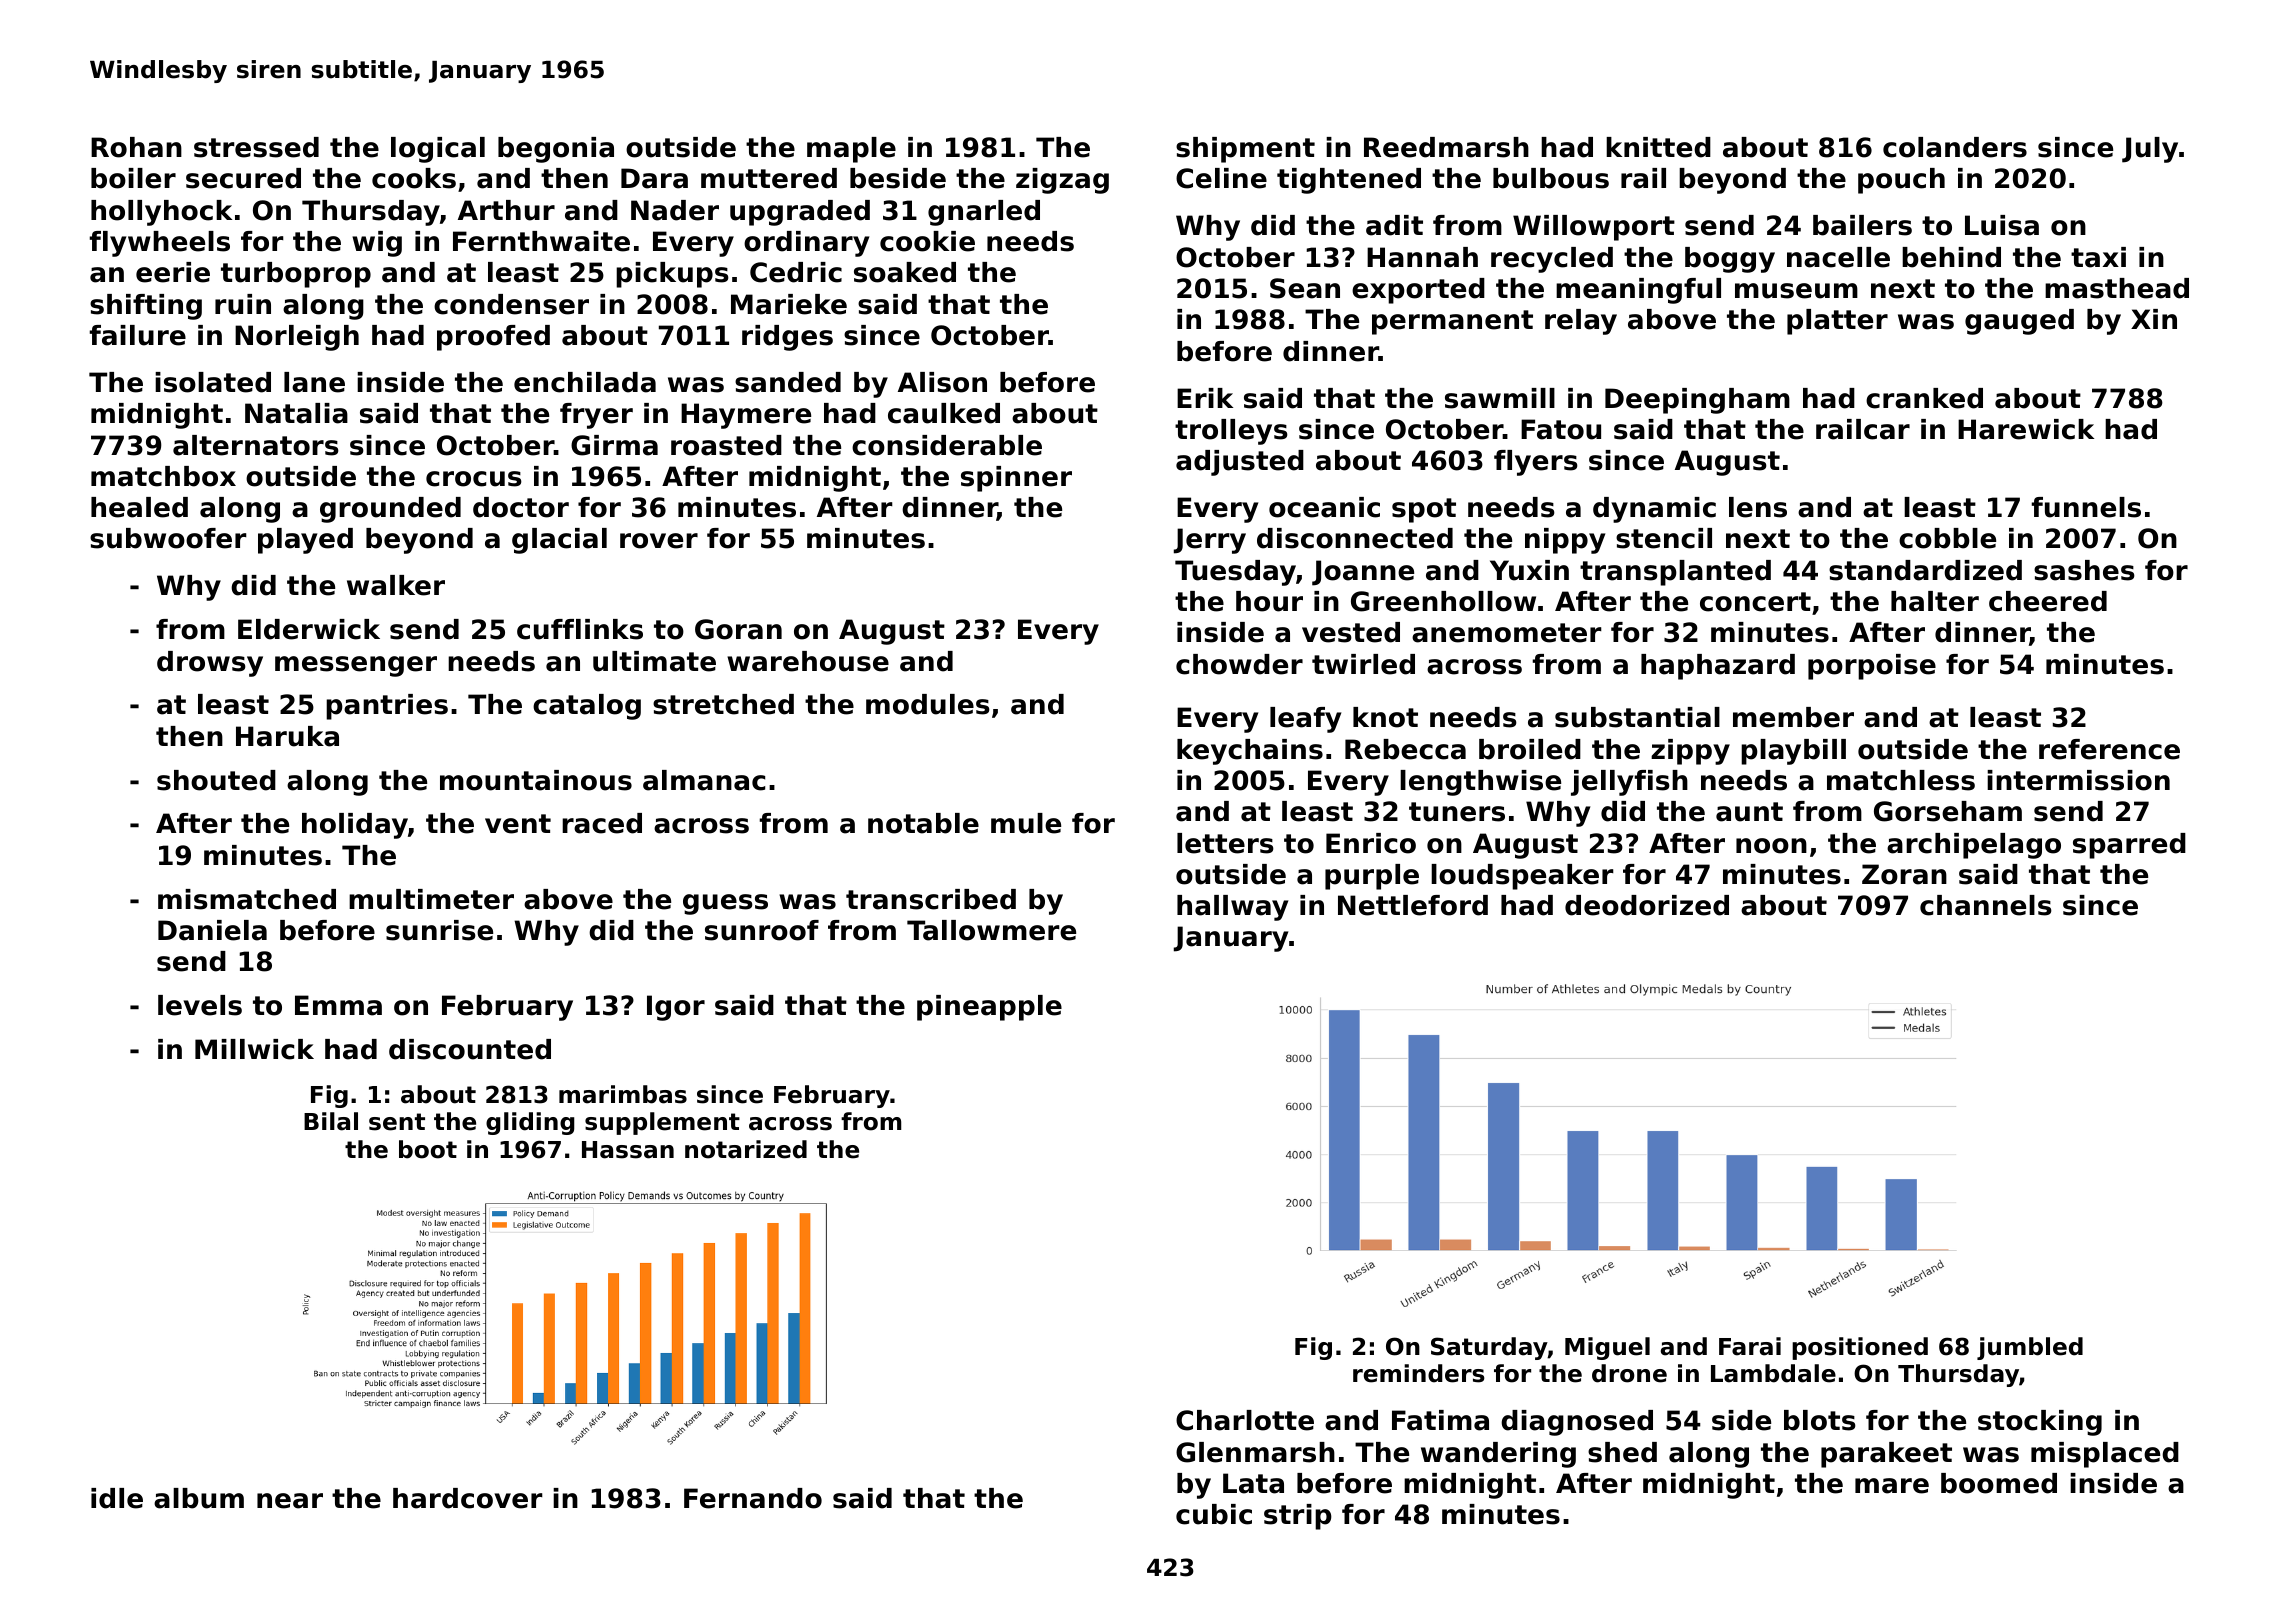  I want to click on maple, so click(851, 150).
